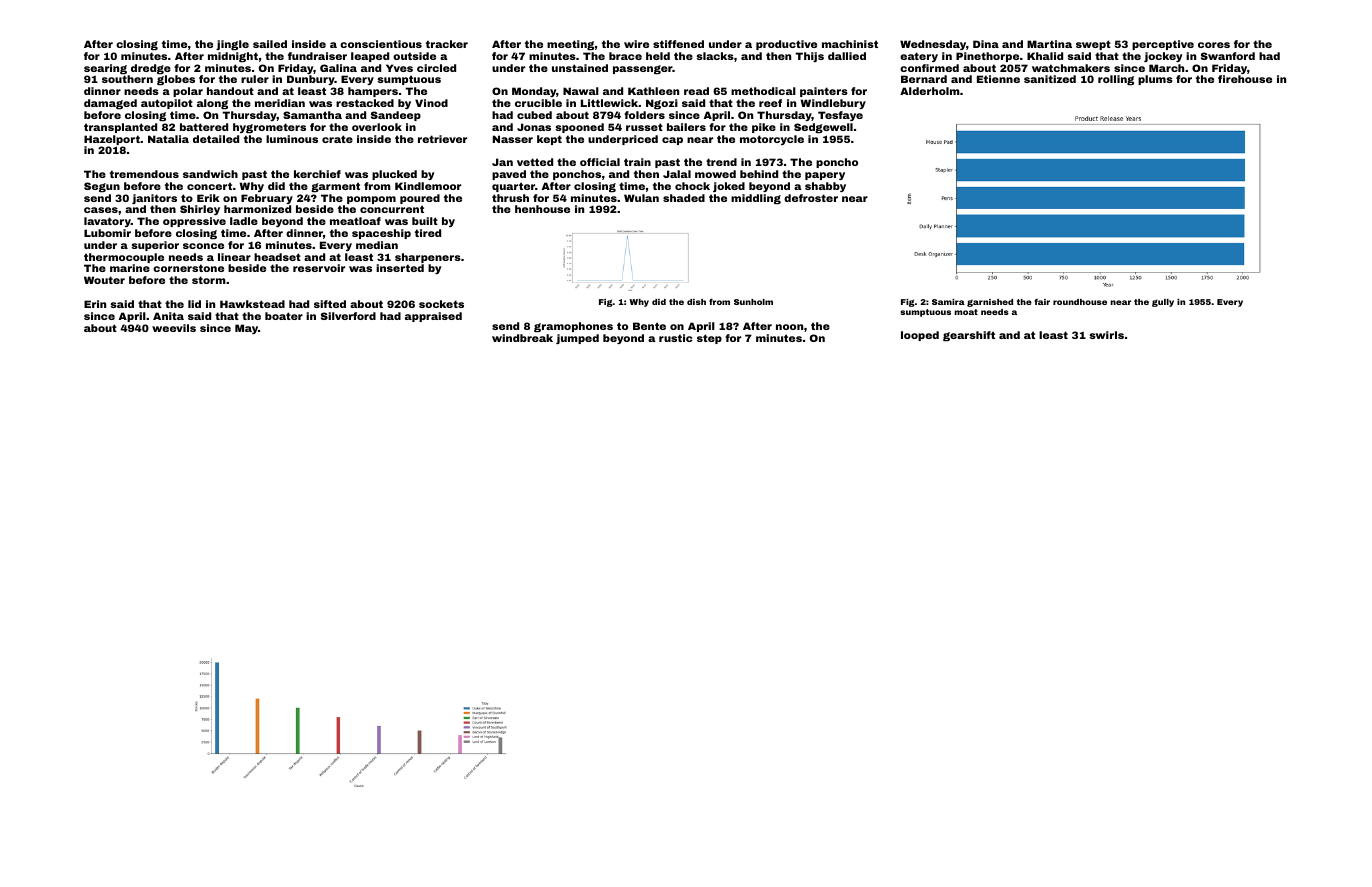 The width and height of the page is (1372, 887). What do you see at coordinates (112, 140) in the page?
I see `Hazelport` at bounding box center [112, 140].
